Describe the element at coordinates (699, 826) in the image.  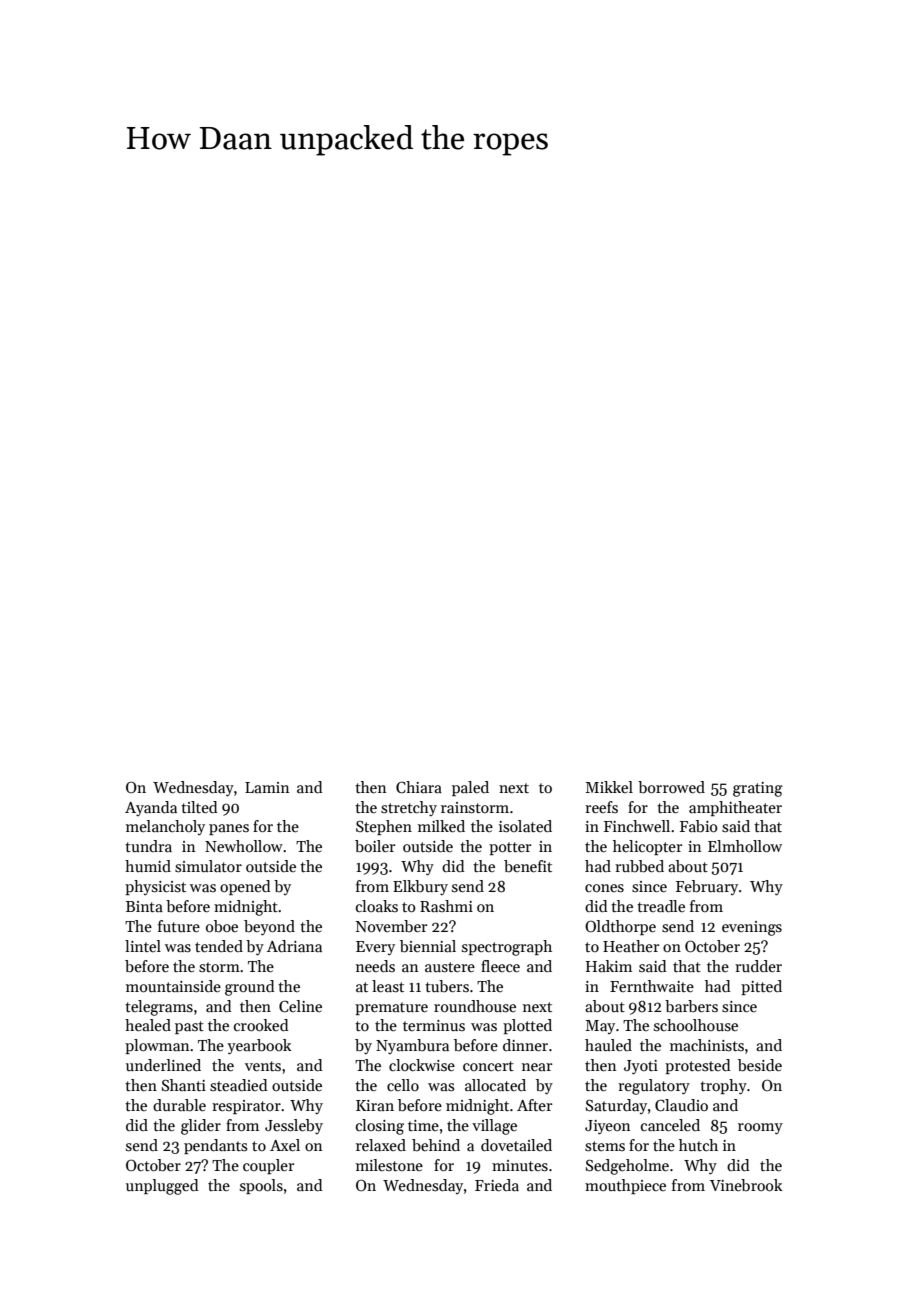
I see `Fabio` at that location.
